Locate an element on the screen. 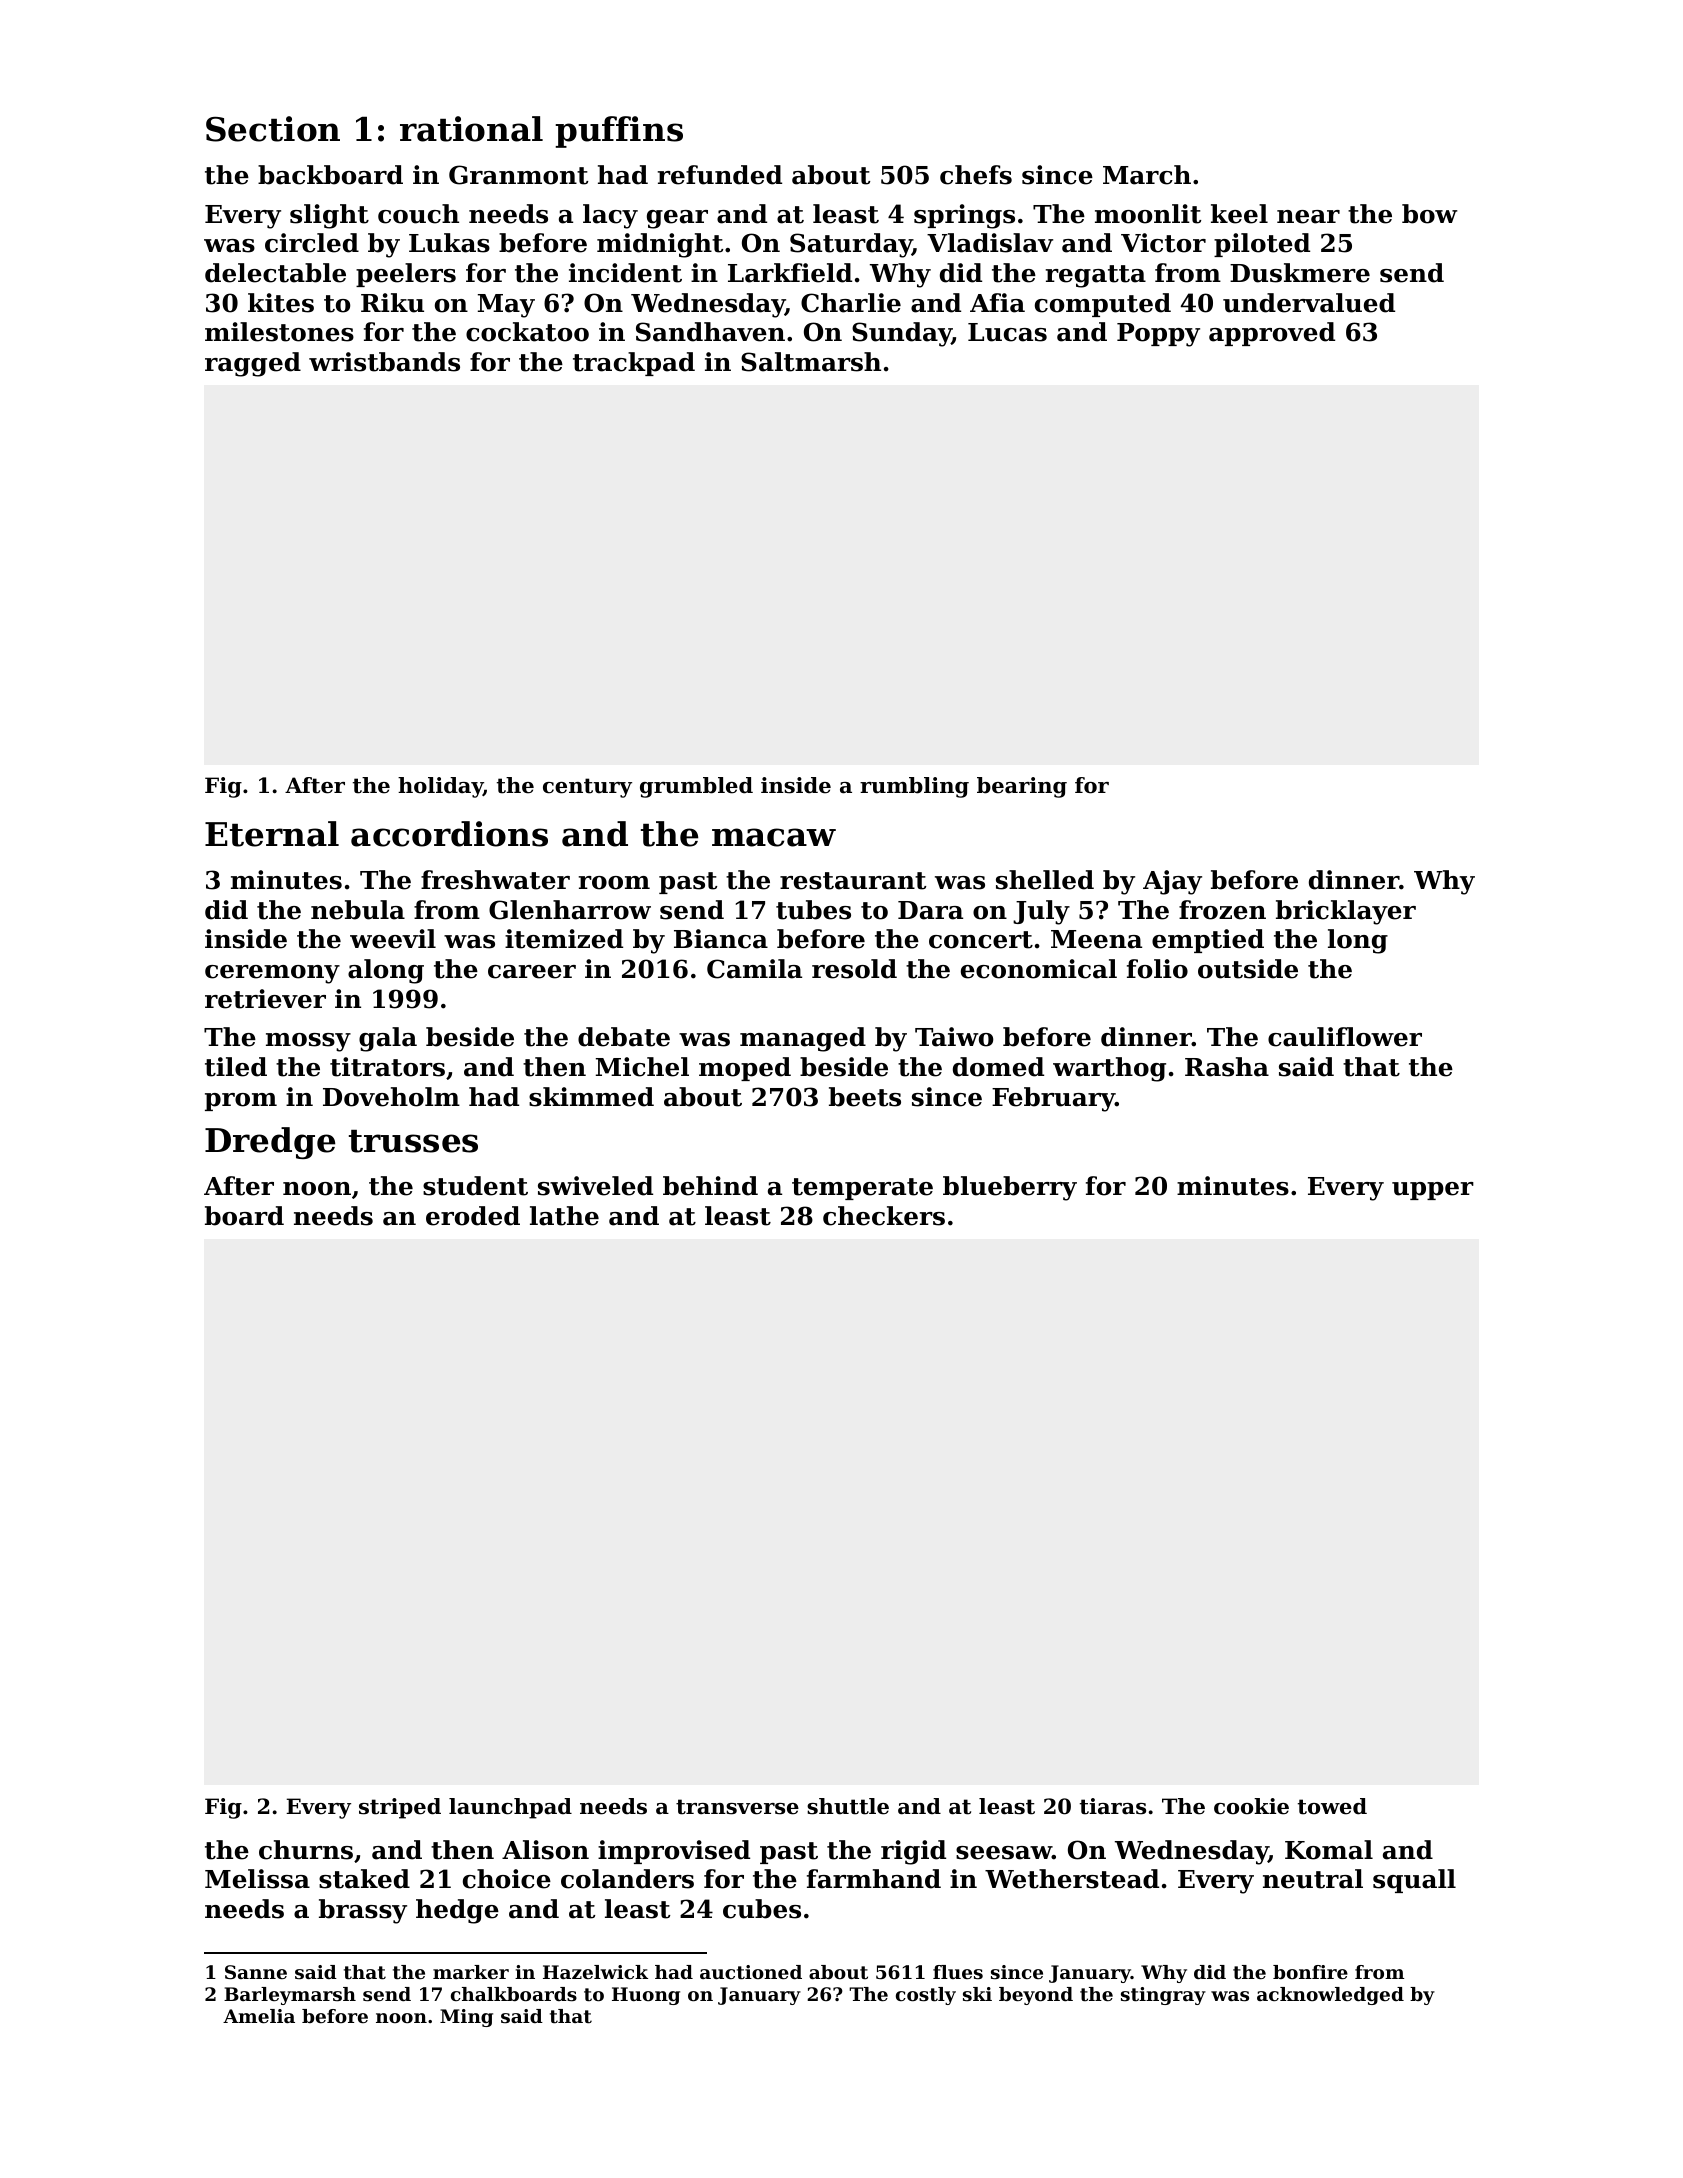 This screenshot has height=2178, width=1683. Eternal is located at coordinates (272, 834).
